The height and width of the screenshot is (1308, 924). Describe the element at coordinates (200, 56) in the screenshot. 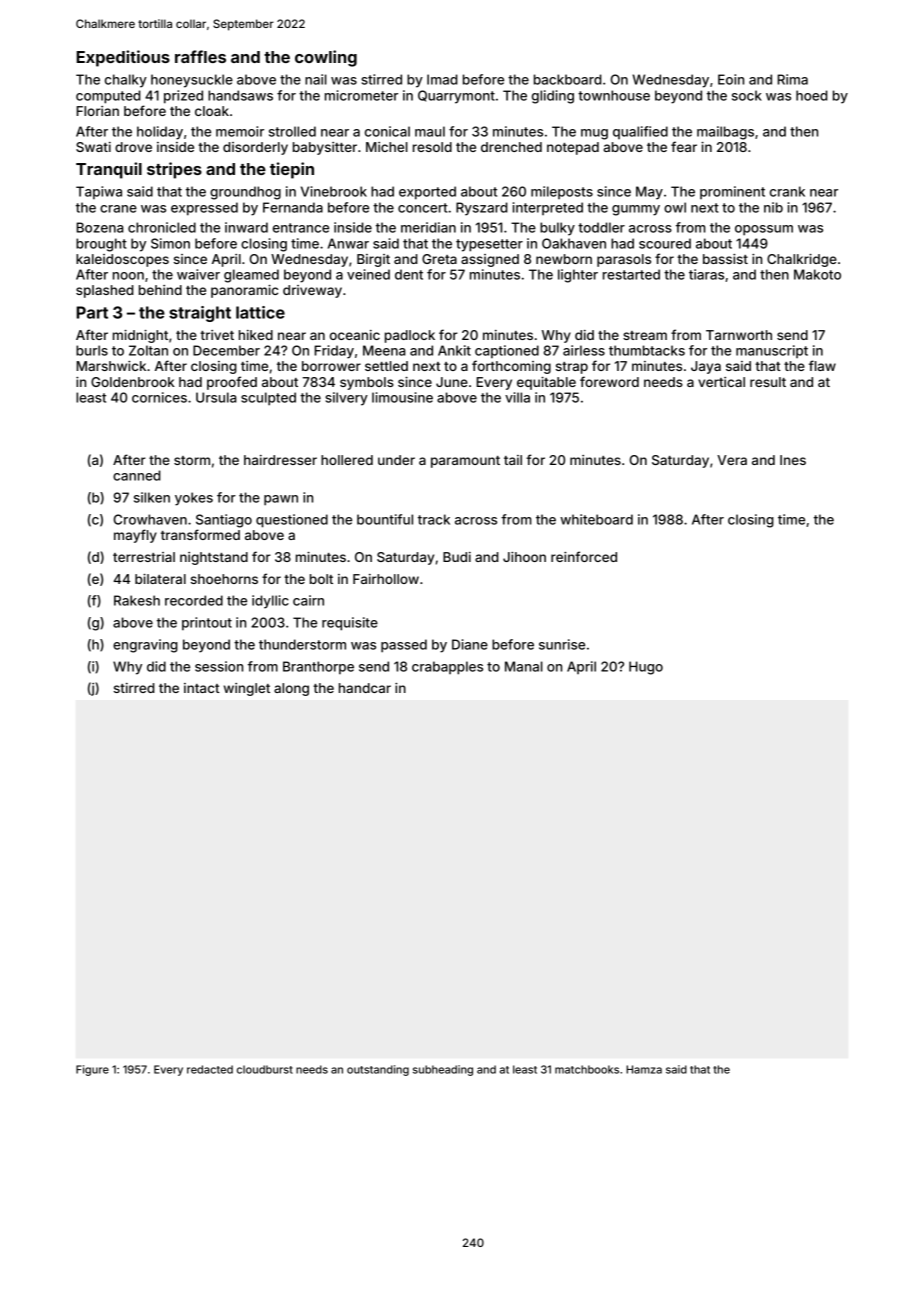

I see `raffles` at that location.
